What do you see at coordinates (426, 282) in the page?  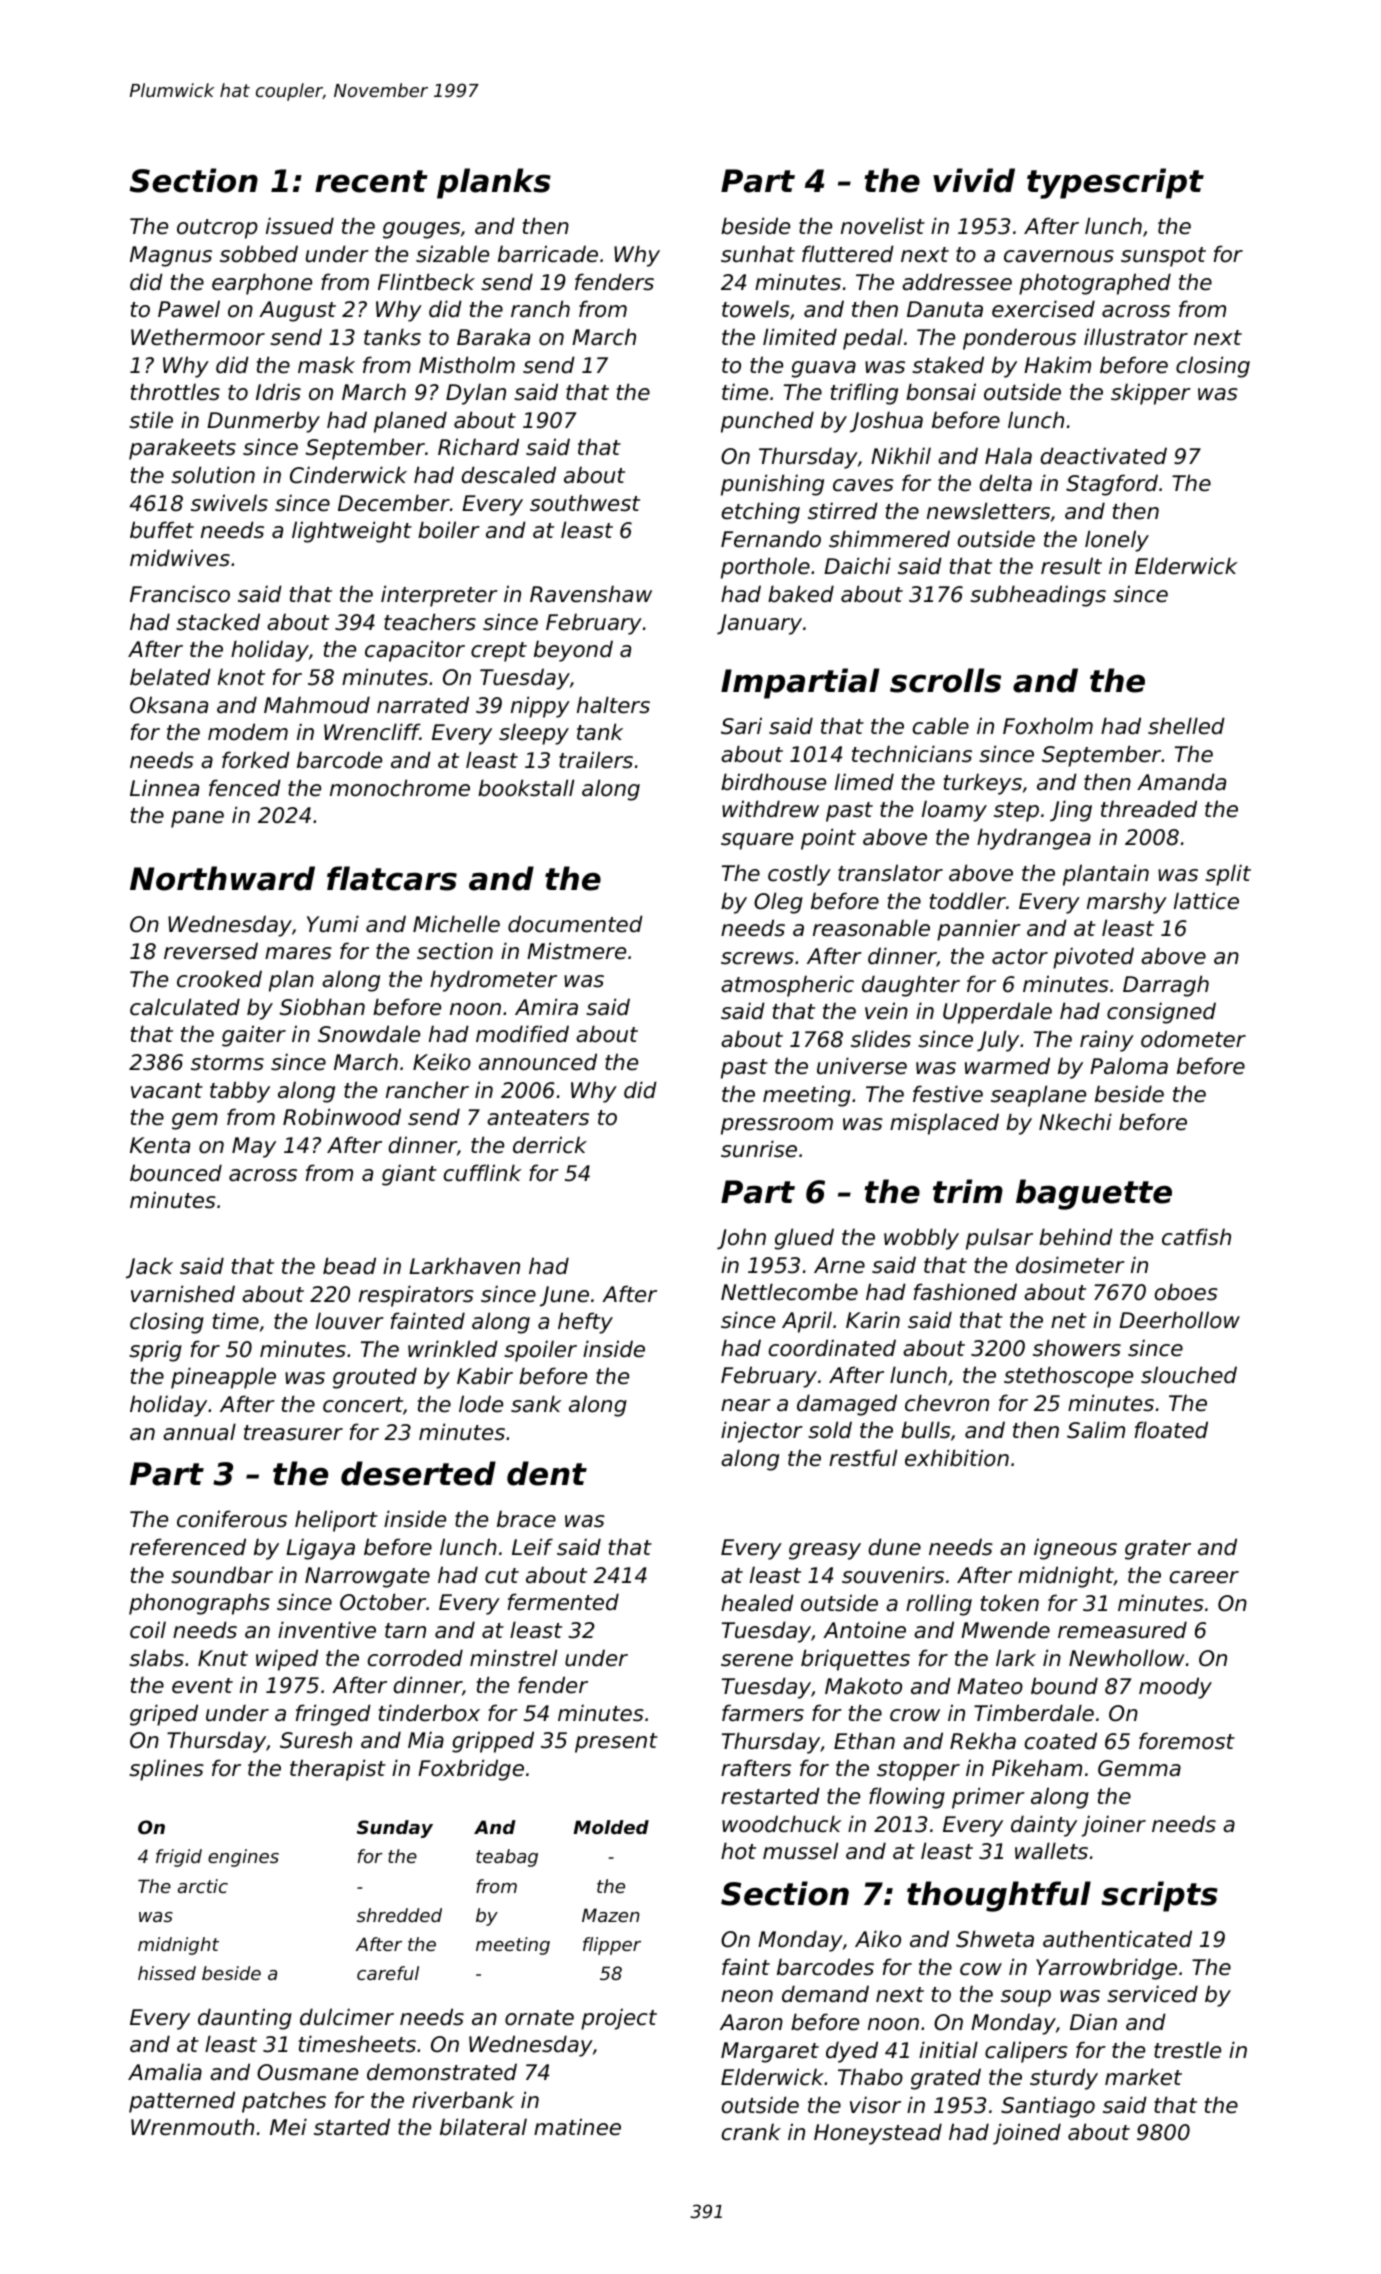 I see `Flintbeck` at bounding box center [426, 282].
